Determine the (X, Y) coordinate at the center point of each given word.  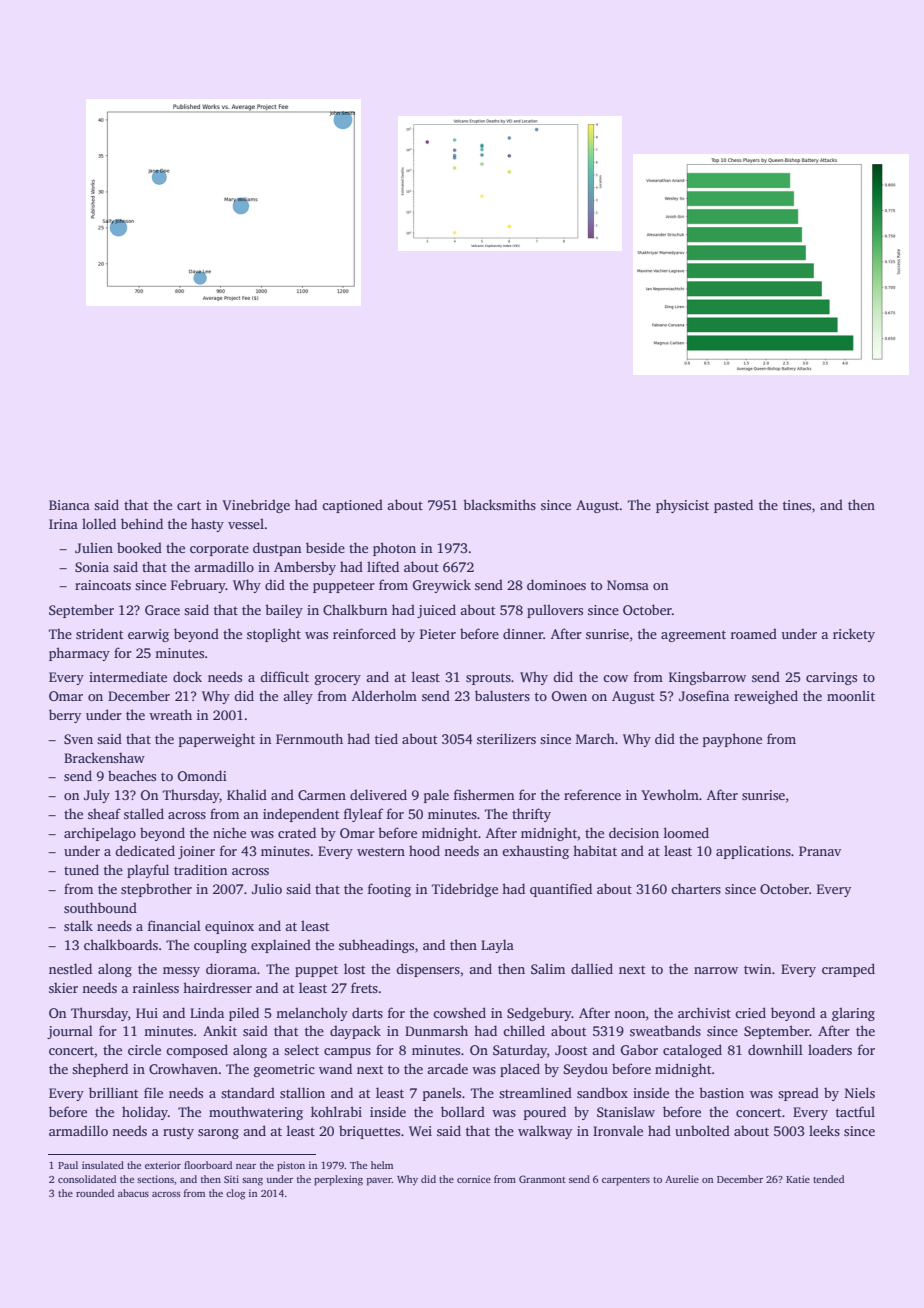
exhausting (535, 852)
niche (229, 832)
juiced (436, 611)
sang (252, 1182)
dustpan (277, 549)
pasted (733, 506)
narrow (716, 970)
